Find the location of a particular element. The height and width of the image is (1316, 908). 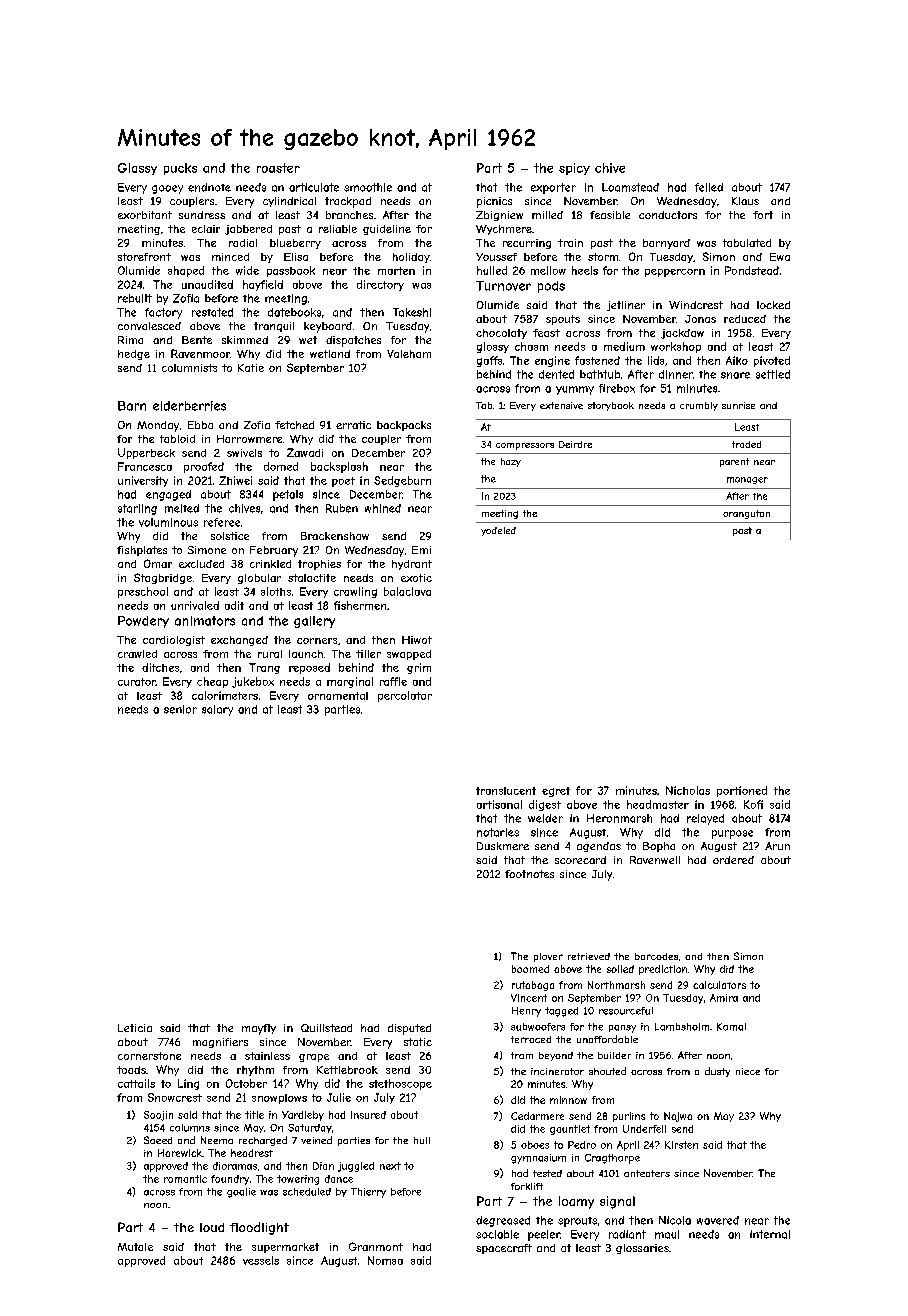

reduced is located at coordinates (745, 319).
